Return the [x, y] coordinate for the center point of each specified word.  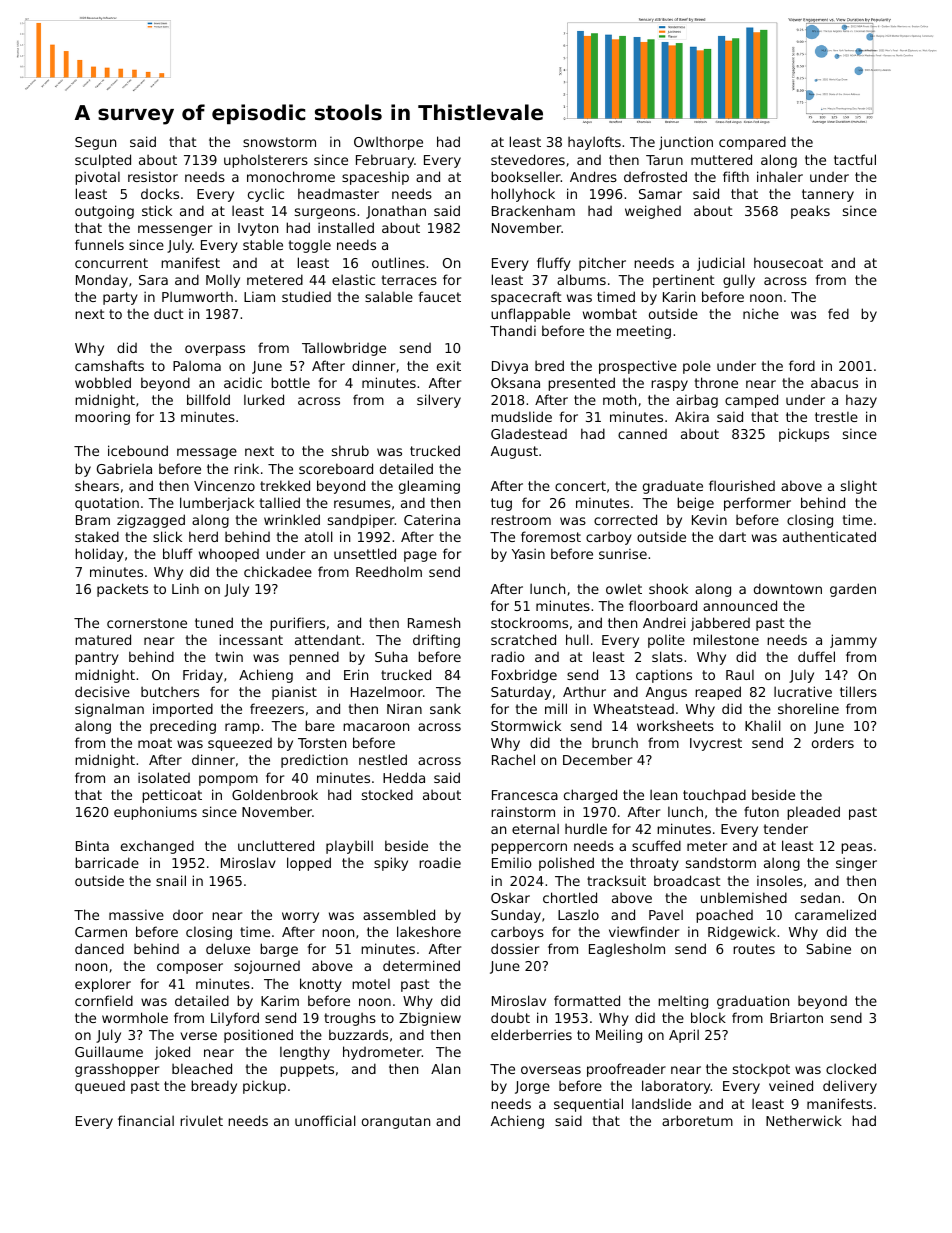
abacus [834, 382]
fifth [736, 176]
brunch [615, 742]
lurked [264, 399]
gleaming [429, 487]
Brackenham [533, 210]
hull [577, 639]
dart [732, 536]
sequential [588, 1105]
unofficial [325, 1120]
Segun [95, 143]
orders [833, 742]
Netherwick [804, 1120]
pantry [97, 658]
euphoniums [155, 813]
